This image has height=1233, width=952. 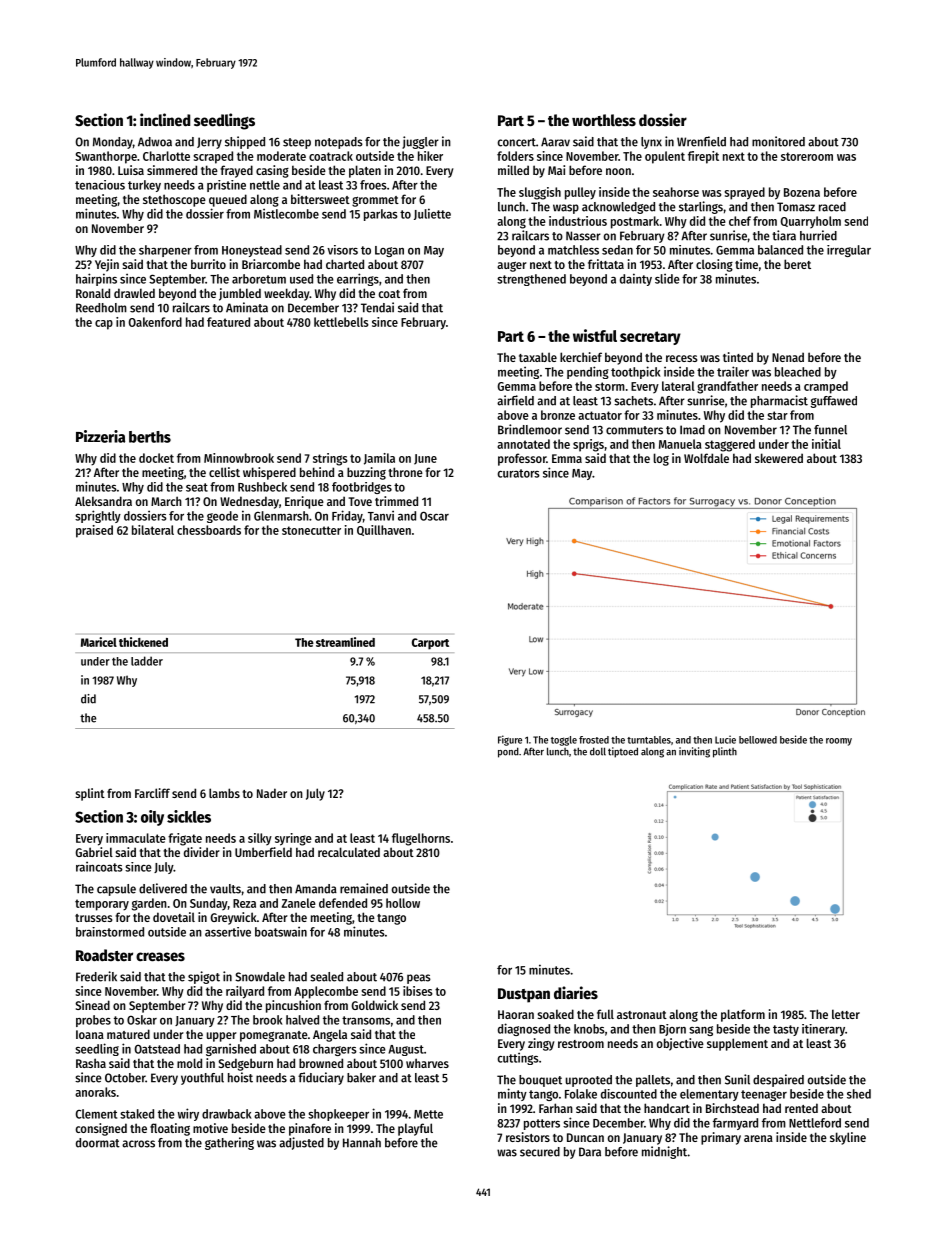 What do you see at coordinates (172, 170) in the image?
I see `simmered` at bounding box center [172, 170].
